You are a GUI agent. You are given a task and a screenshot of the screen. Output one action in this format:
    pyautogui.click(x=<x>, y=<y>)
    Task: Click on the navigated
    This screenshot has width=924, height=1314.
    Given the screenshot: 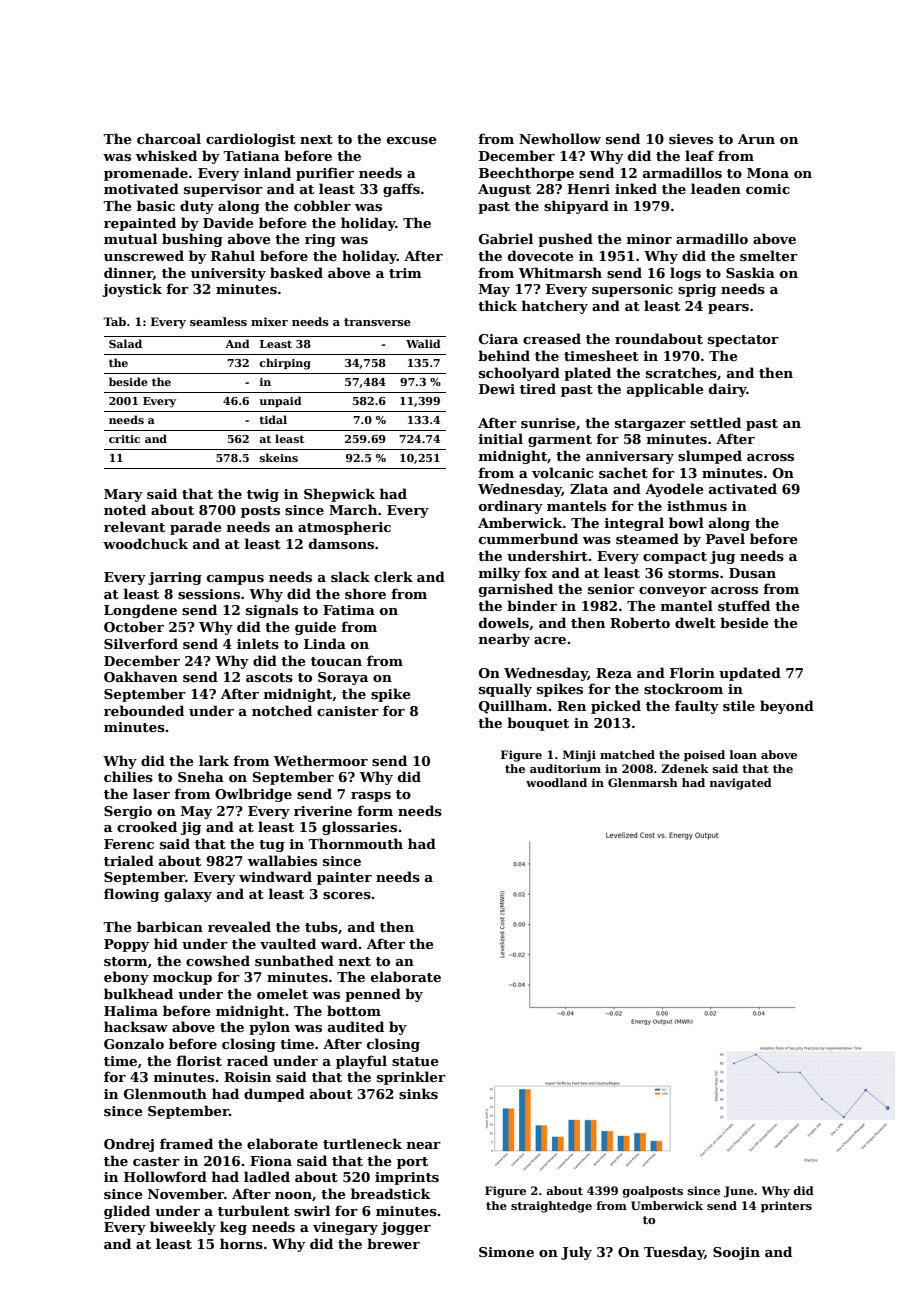 What is the action you would take?
    pyautogui.click(x=741, y=784)
